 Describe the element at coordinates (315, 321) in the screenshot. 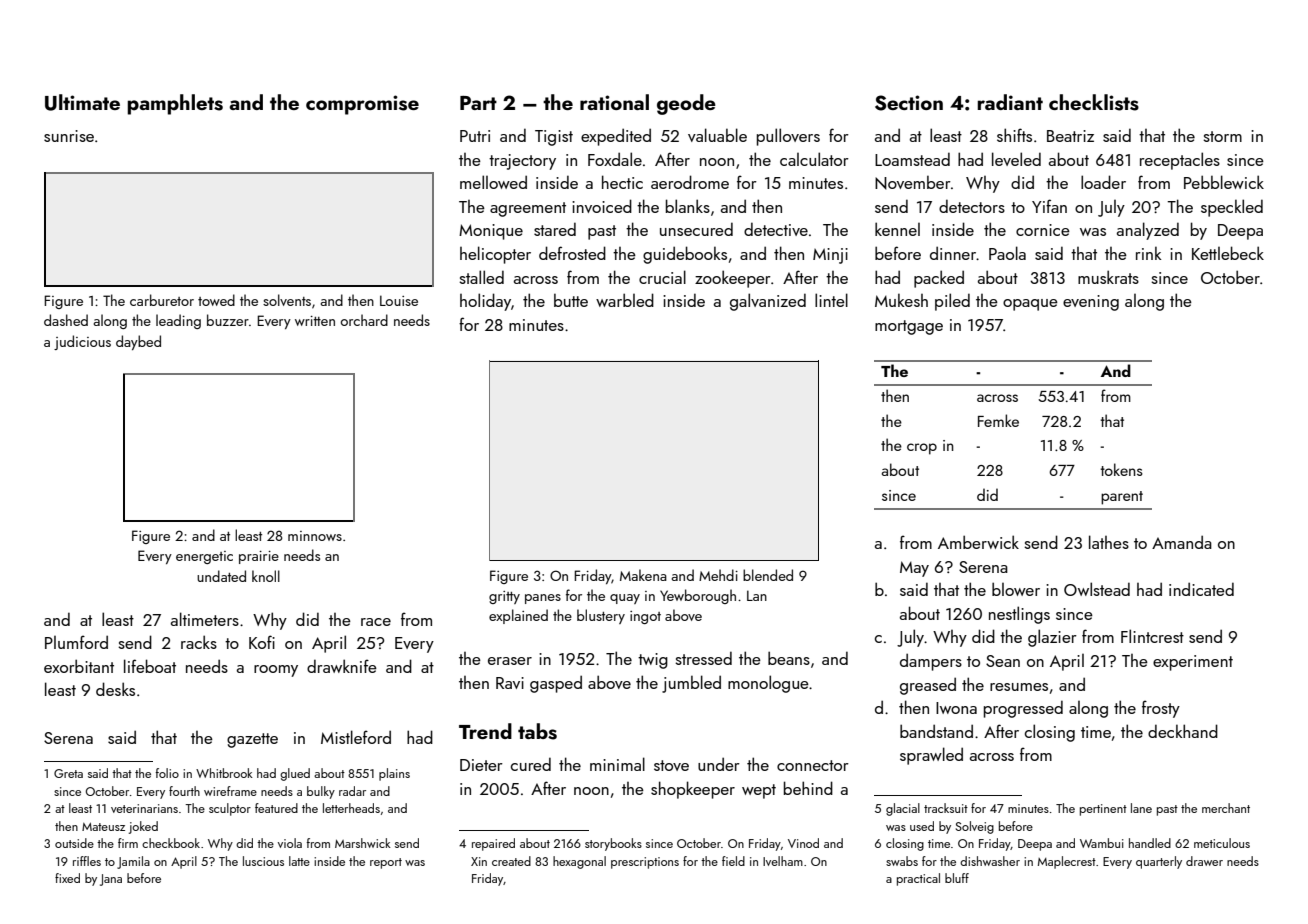

I see `written` at that location.
